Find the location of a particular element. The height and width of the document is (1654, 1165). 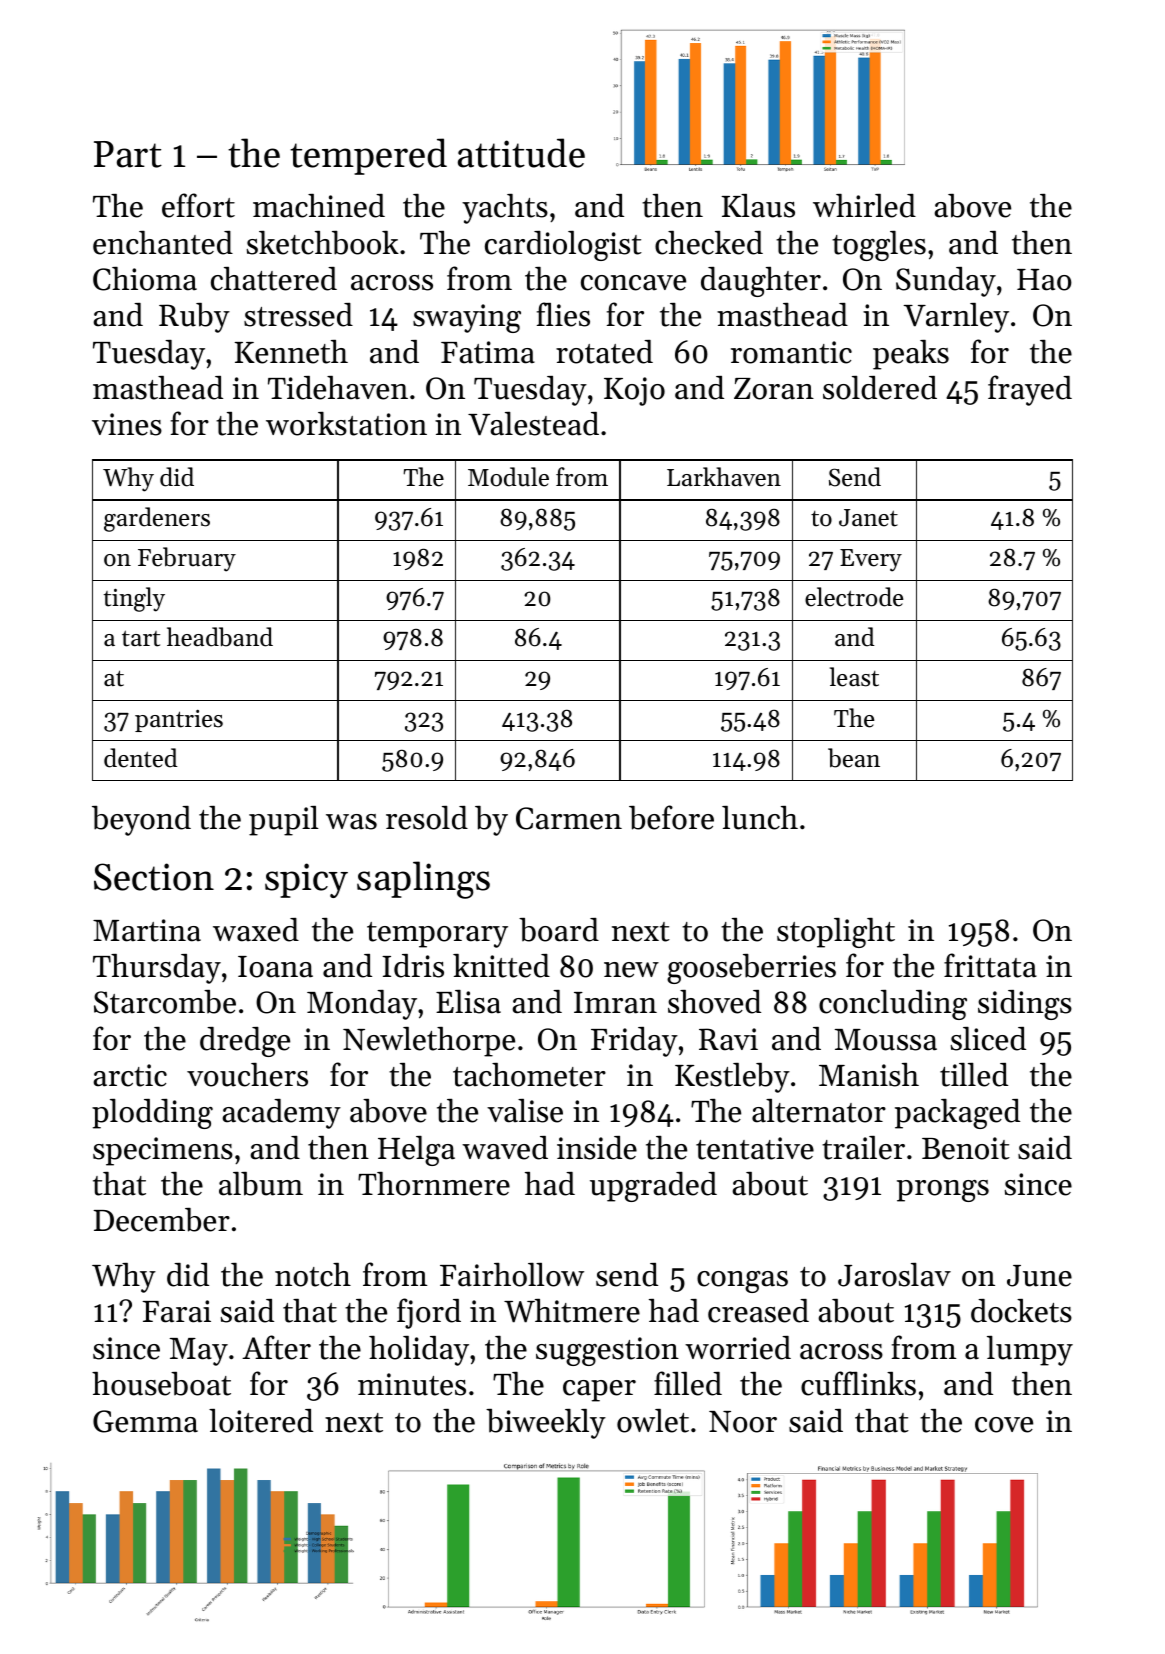

Chioma is located at coordinates (145, 279).
